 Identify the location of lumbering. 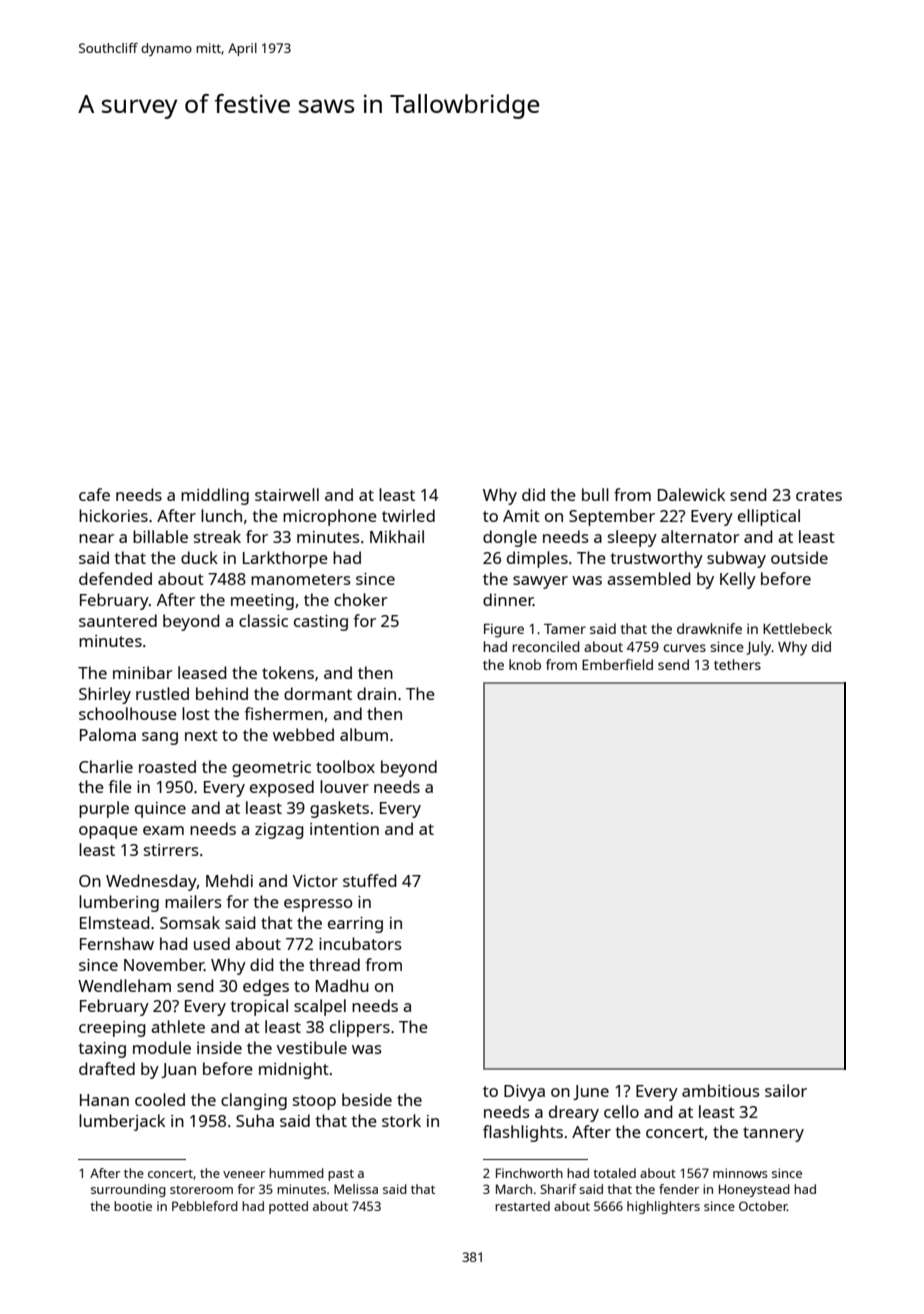
(119, 903).
